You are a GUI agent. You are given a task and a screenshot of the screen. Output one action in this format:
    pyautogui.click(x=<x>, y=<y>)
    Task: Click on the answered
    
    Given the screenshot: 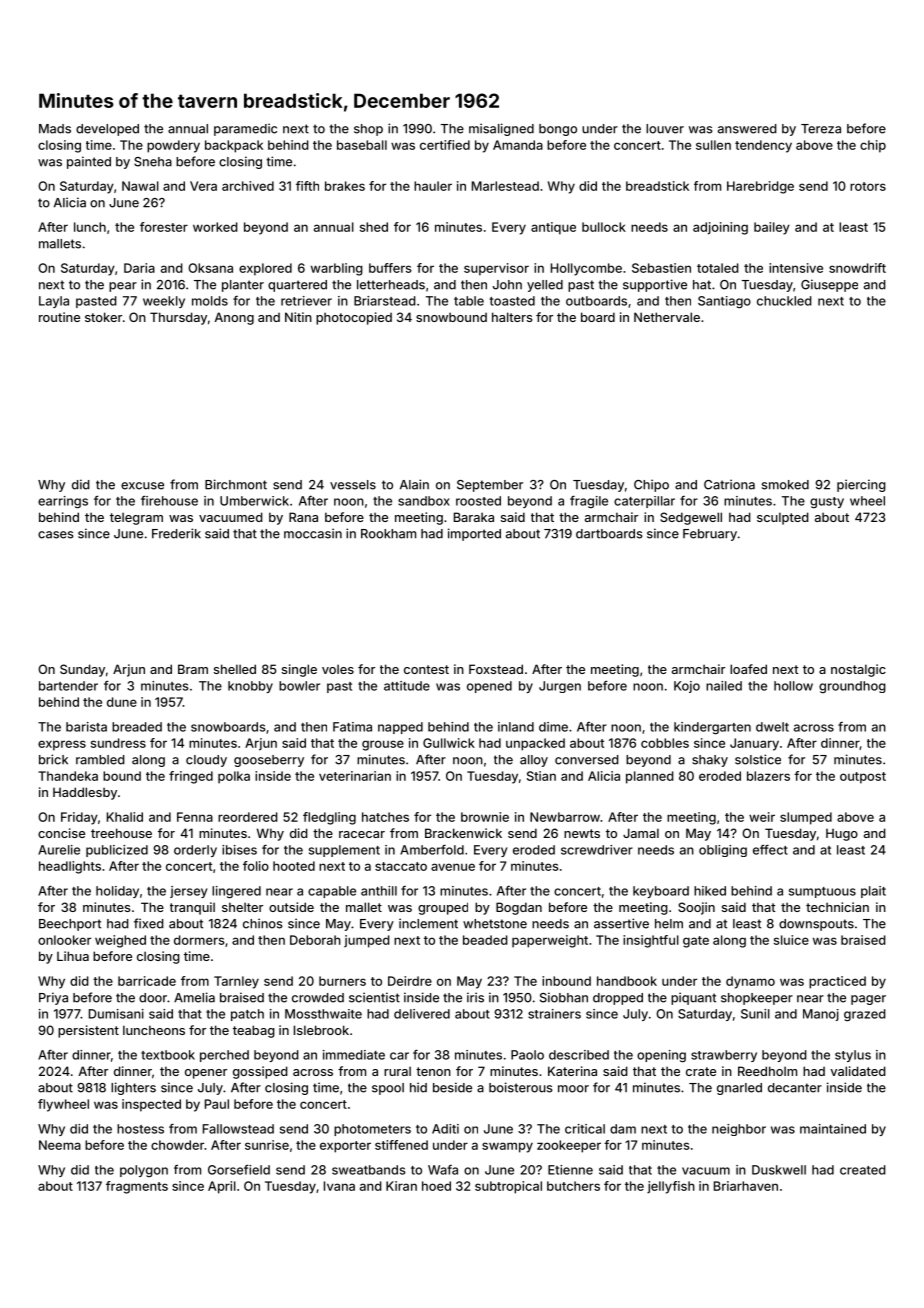 What is the action you would take?
    pyautogui.click(x=747, y=129)
